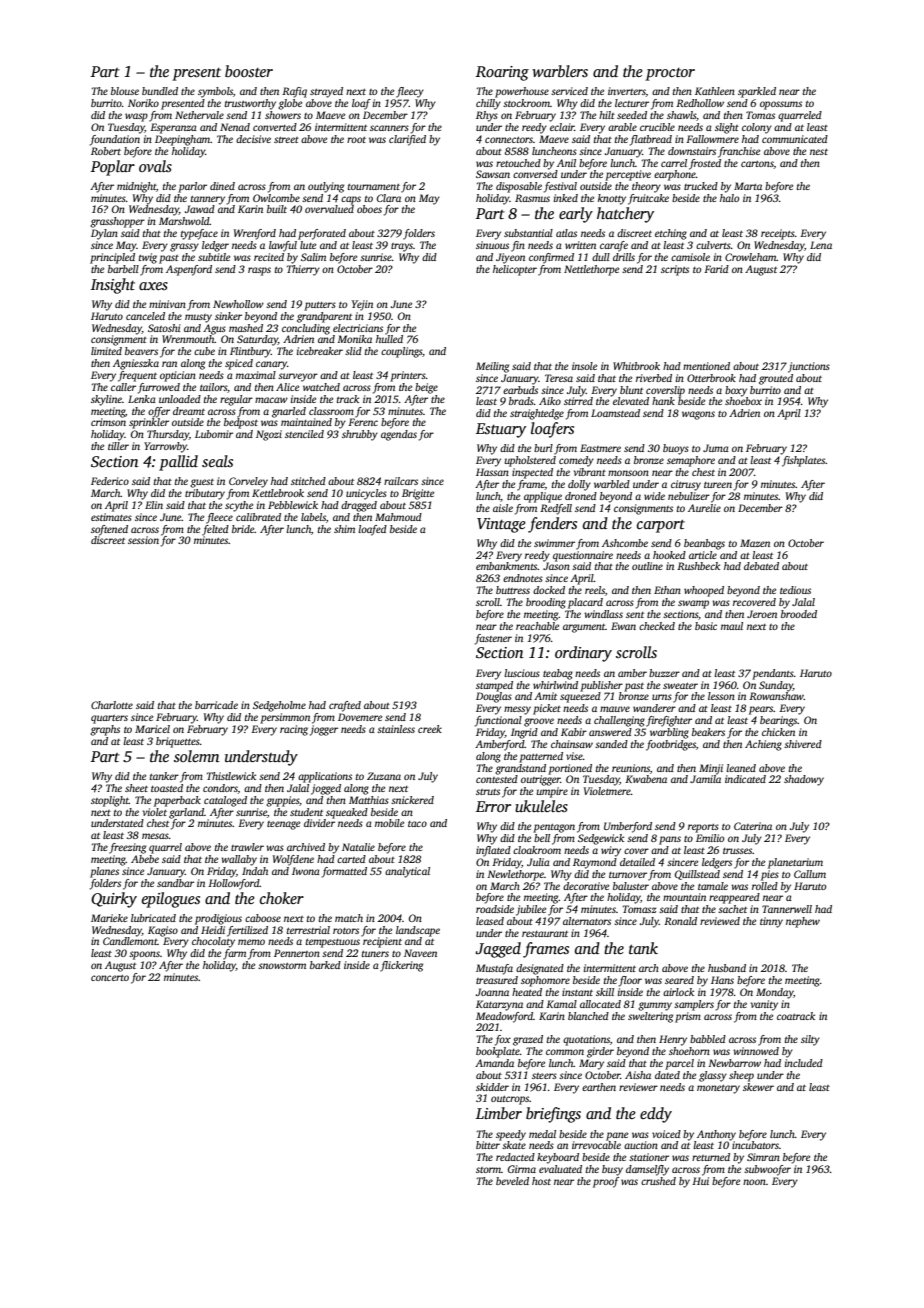 The height and width of the screenshot is (1308, 924). I want to click on early, so click(576, 215).
